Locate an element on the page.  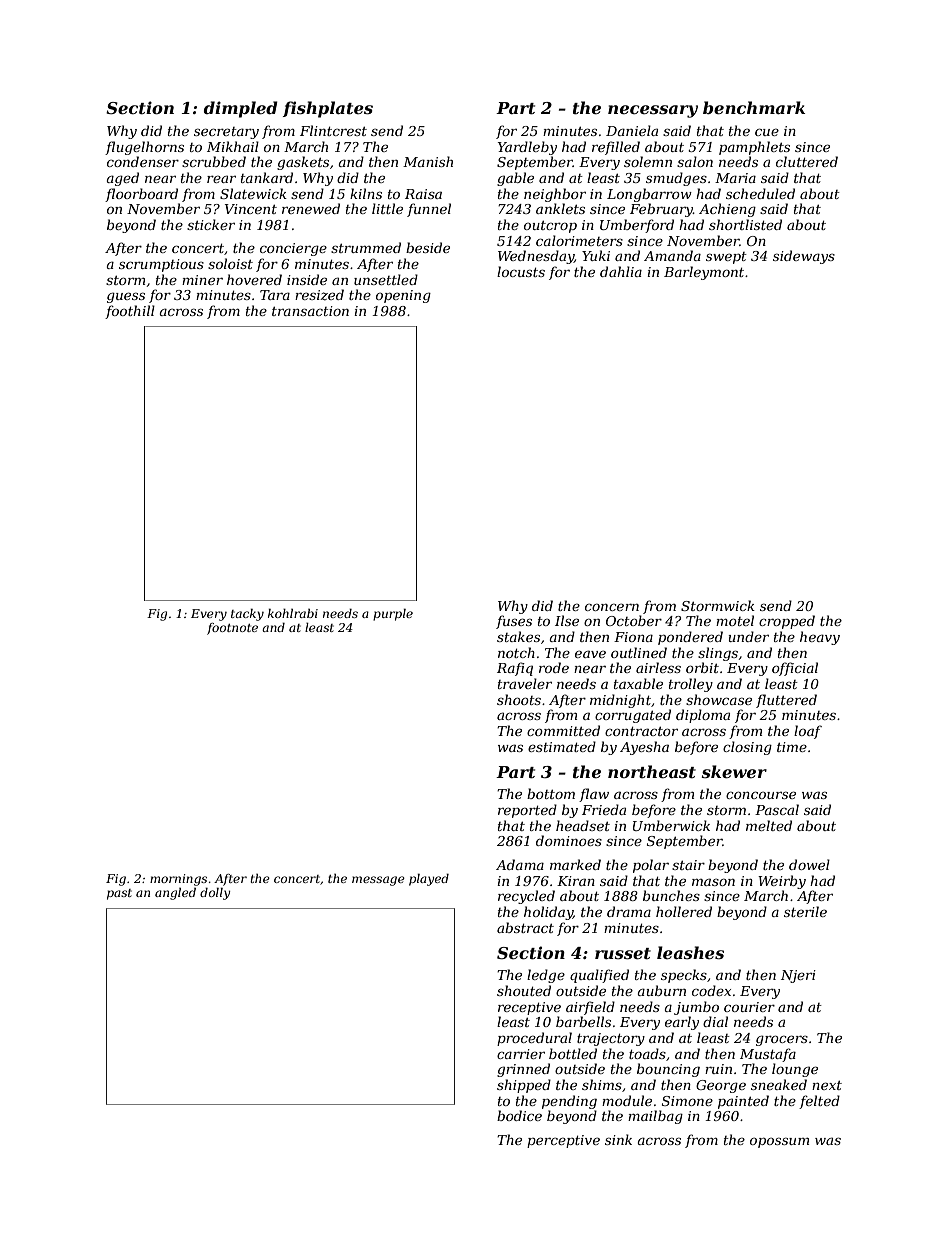
Manish is located at coordinates (428, 161).
